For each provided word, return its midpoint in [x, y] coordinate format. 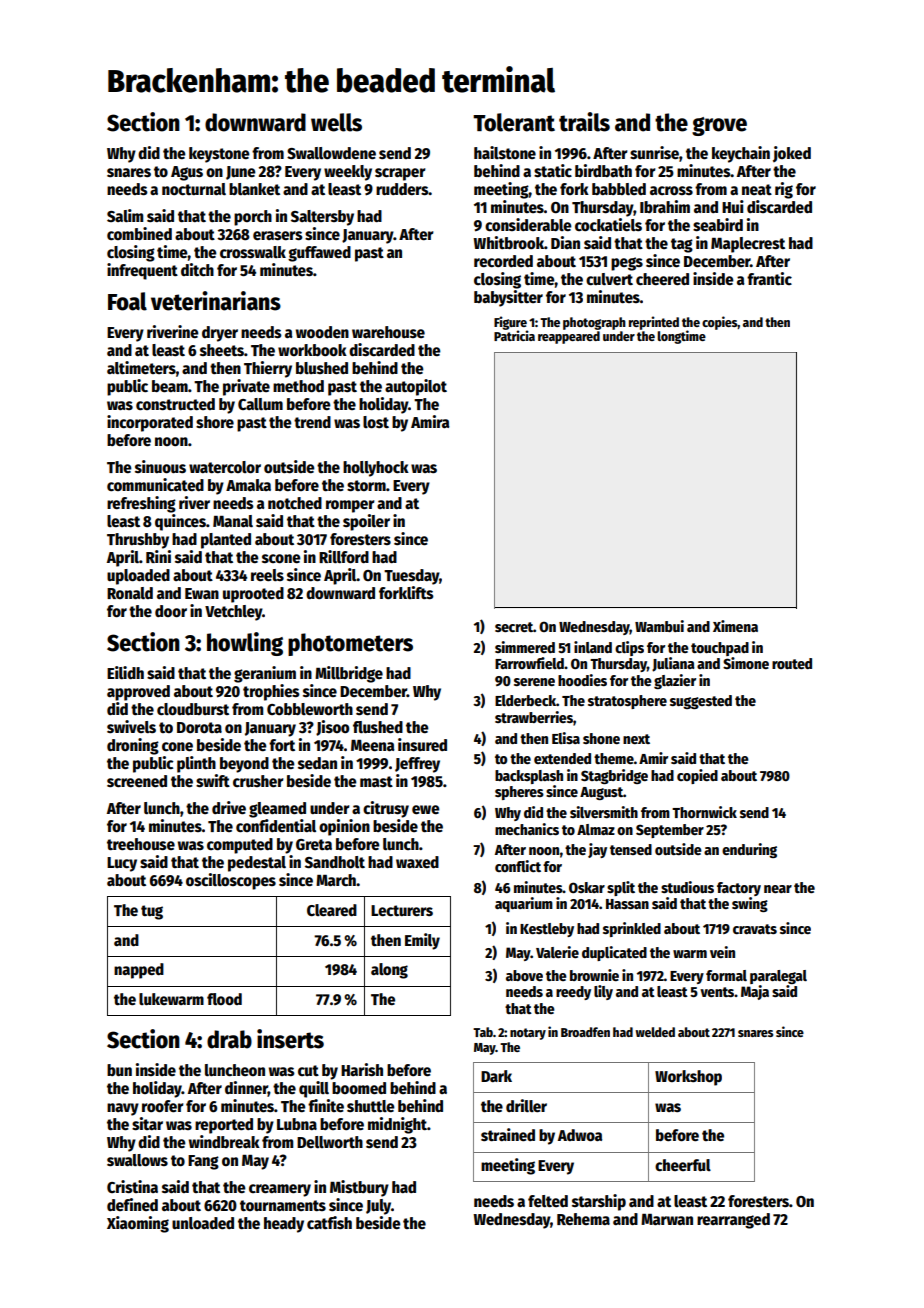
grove [719, 126]
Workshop [688, 1078]
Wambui [659, 626]
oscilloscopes [231, 881]
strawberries [534, 717]
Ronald [130, 593]
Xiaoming [138, 1224]
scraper [400, 174]
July [378, 1207]
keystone [219, 155]
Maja [755, 992]
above [524, 975]
